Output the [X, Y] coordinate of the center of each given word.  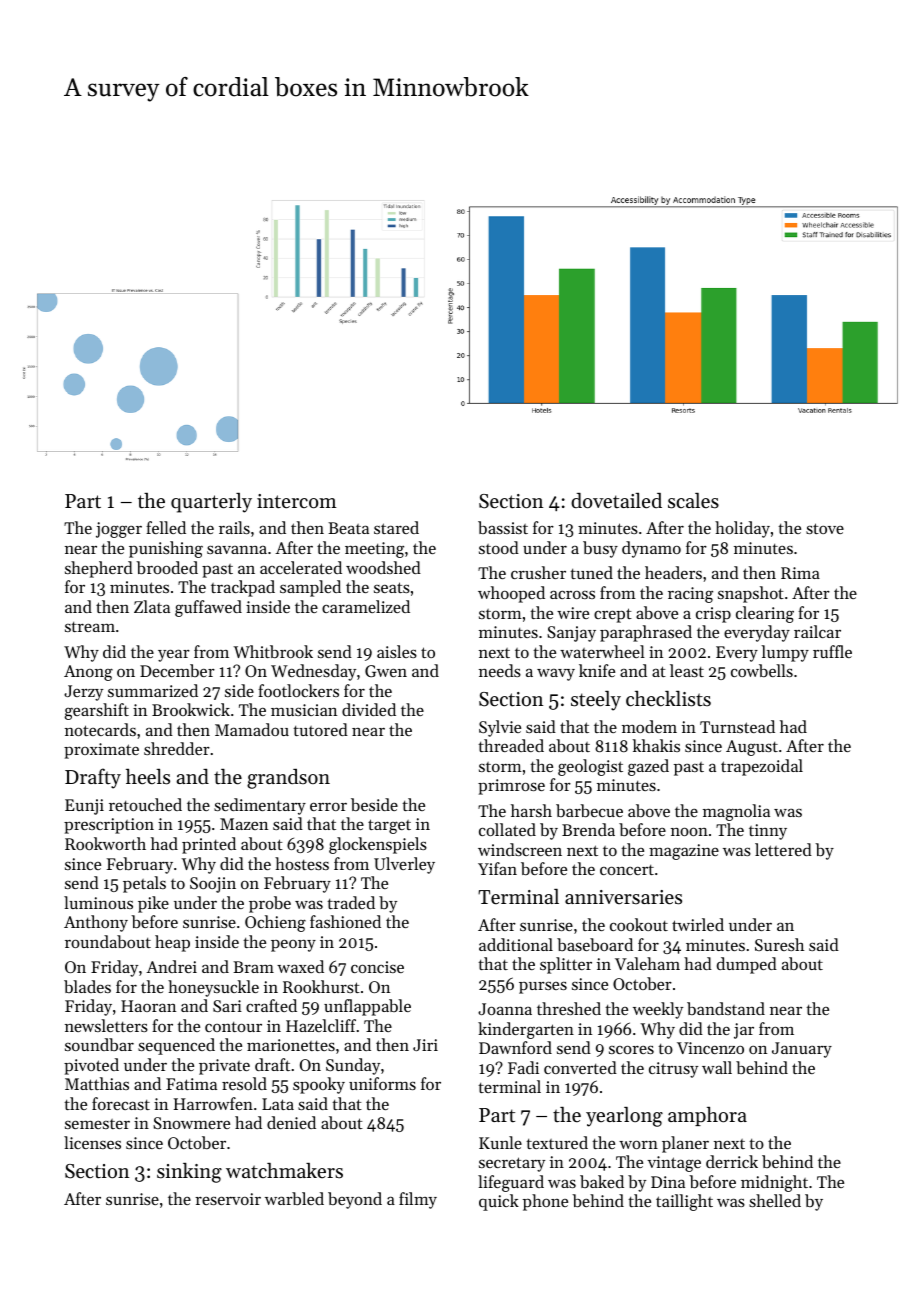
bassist [503, 527]
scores [631, 1049]
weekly [658, 1010]
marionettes [291, 1045]
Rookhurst [321, 986]
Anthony [96, 923]
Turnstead [737, 726]
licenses [92, 1142]
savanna [237, 549]
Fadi [523, 1067]
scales [693, 501]
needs [500, 670]
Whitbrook [273, 651]
